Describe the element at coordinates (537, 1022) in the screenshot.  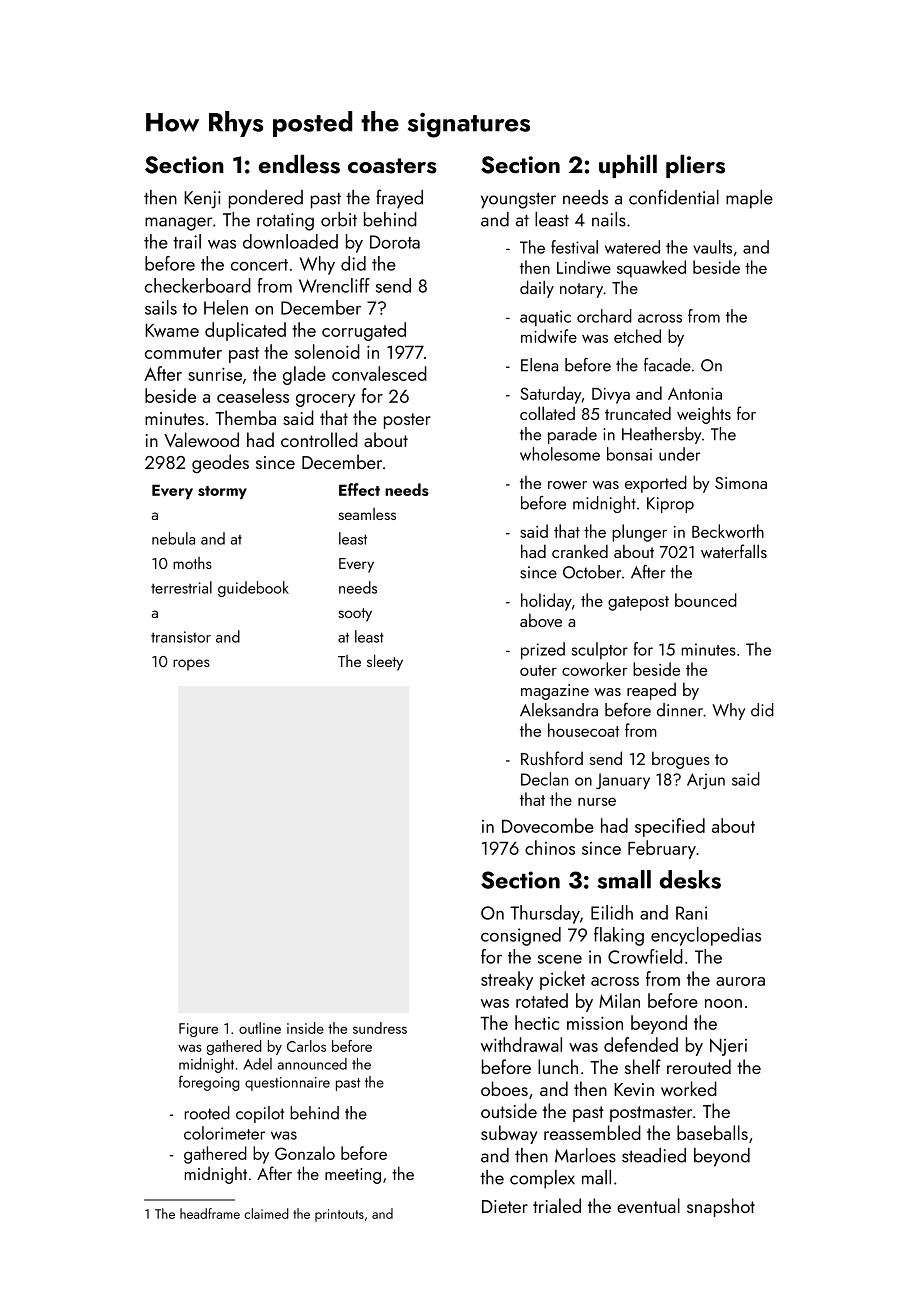
I see `hectic` at that location.
